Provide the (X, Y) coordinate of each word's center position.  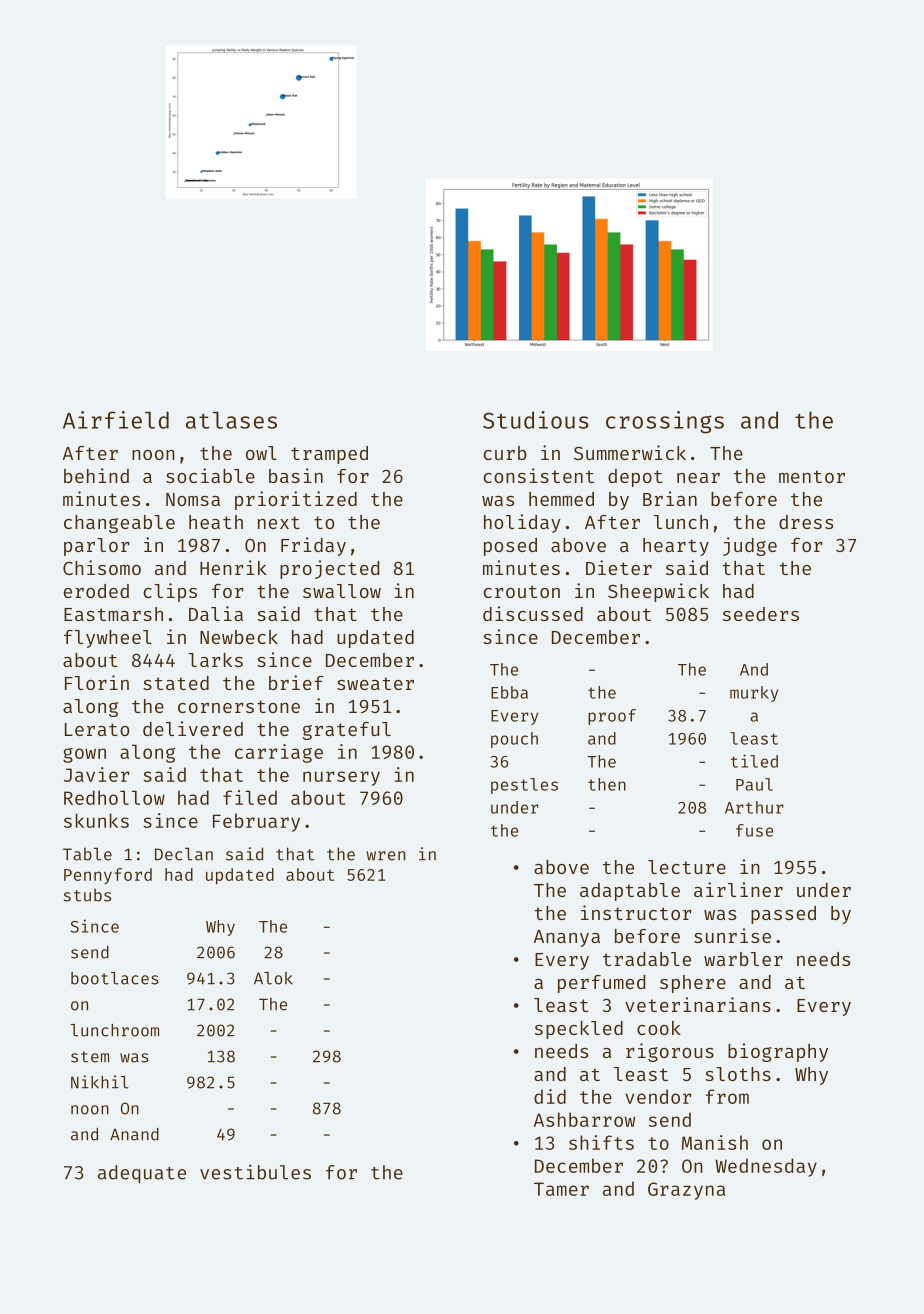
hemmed (561, 499)
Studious (536, 420)
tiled (754, 761)
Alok (273, 978)
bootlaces (115, 978)
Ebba (509, 692)
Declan (184, 854)
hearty (676, 547)
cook (659, 1028)
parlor (97, 547)
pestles (524, 786)
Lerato (97, 729)
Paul (754, 784)
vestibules (255, 1172)
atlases (231, 420)
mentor (812, 476)
